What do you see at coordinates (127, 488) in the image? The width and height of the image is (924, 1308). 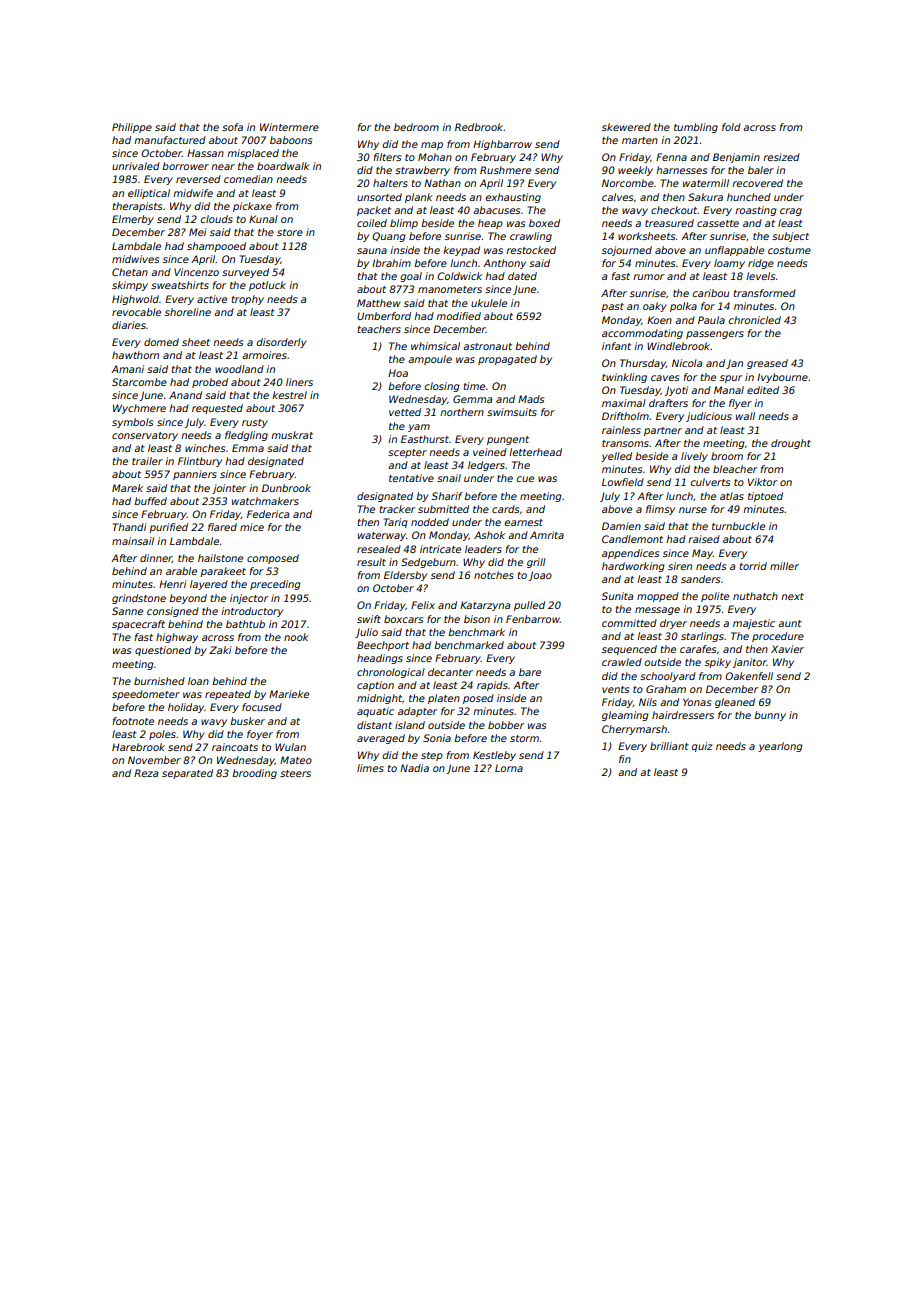 I see `Marek` at bounding box center [127, 488].
